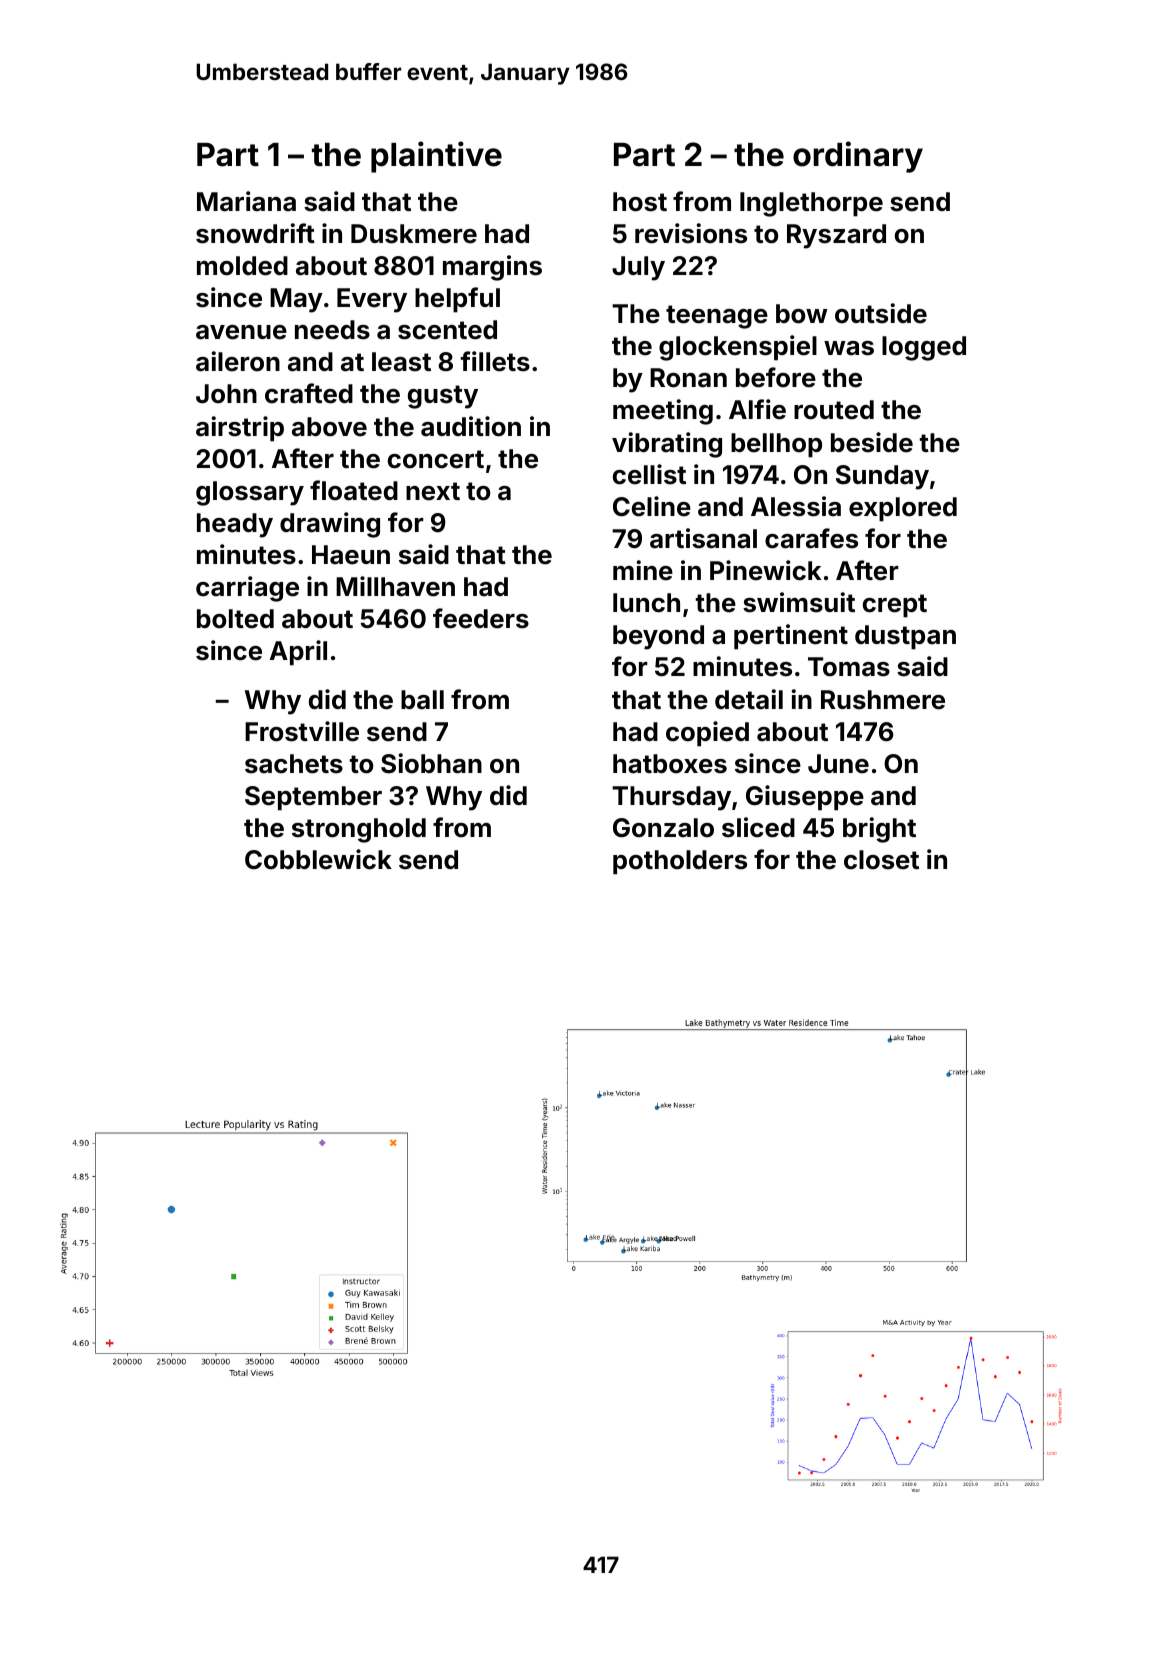 This screenshot has height=1654, width=1165. Describe the element at coordinates (643, 570) in the screenshot. I see `mine` at that location.
